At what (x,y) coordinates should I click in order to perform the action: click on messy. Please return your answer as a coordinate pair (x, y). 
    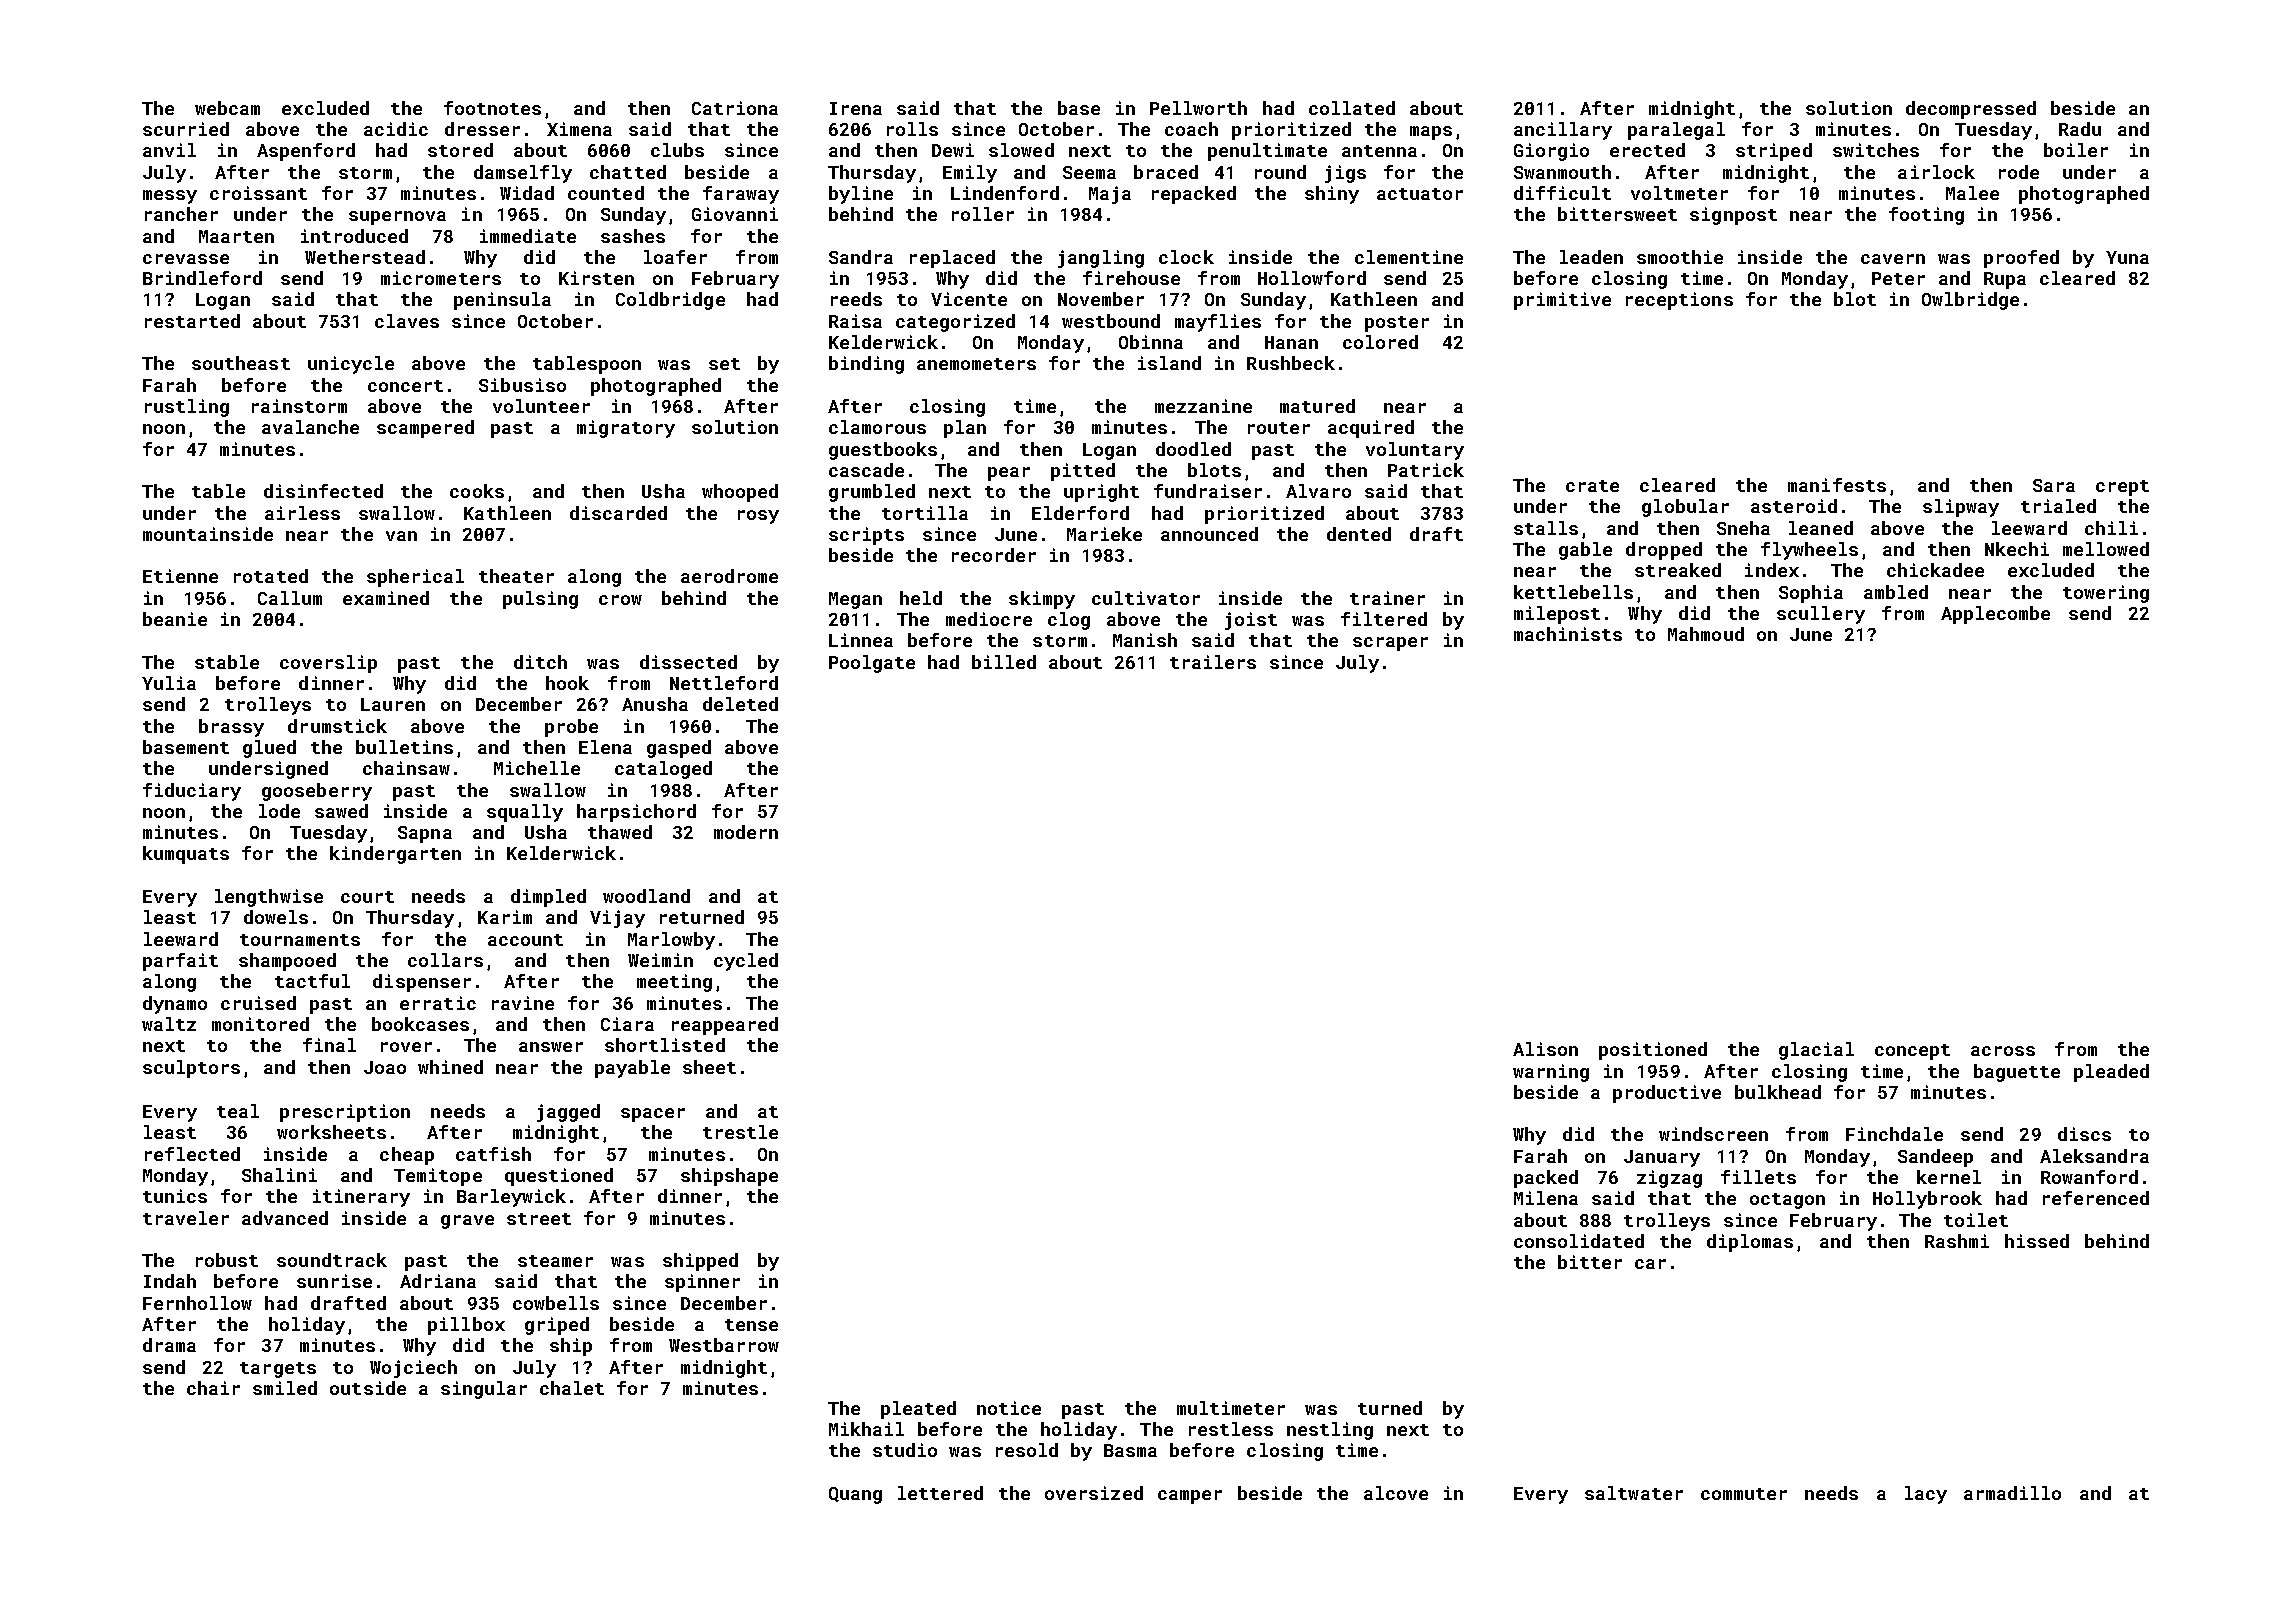
    Looking at the image, I should click on (170, 197).
